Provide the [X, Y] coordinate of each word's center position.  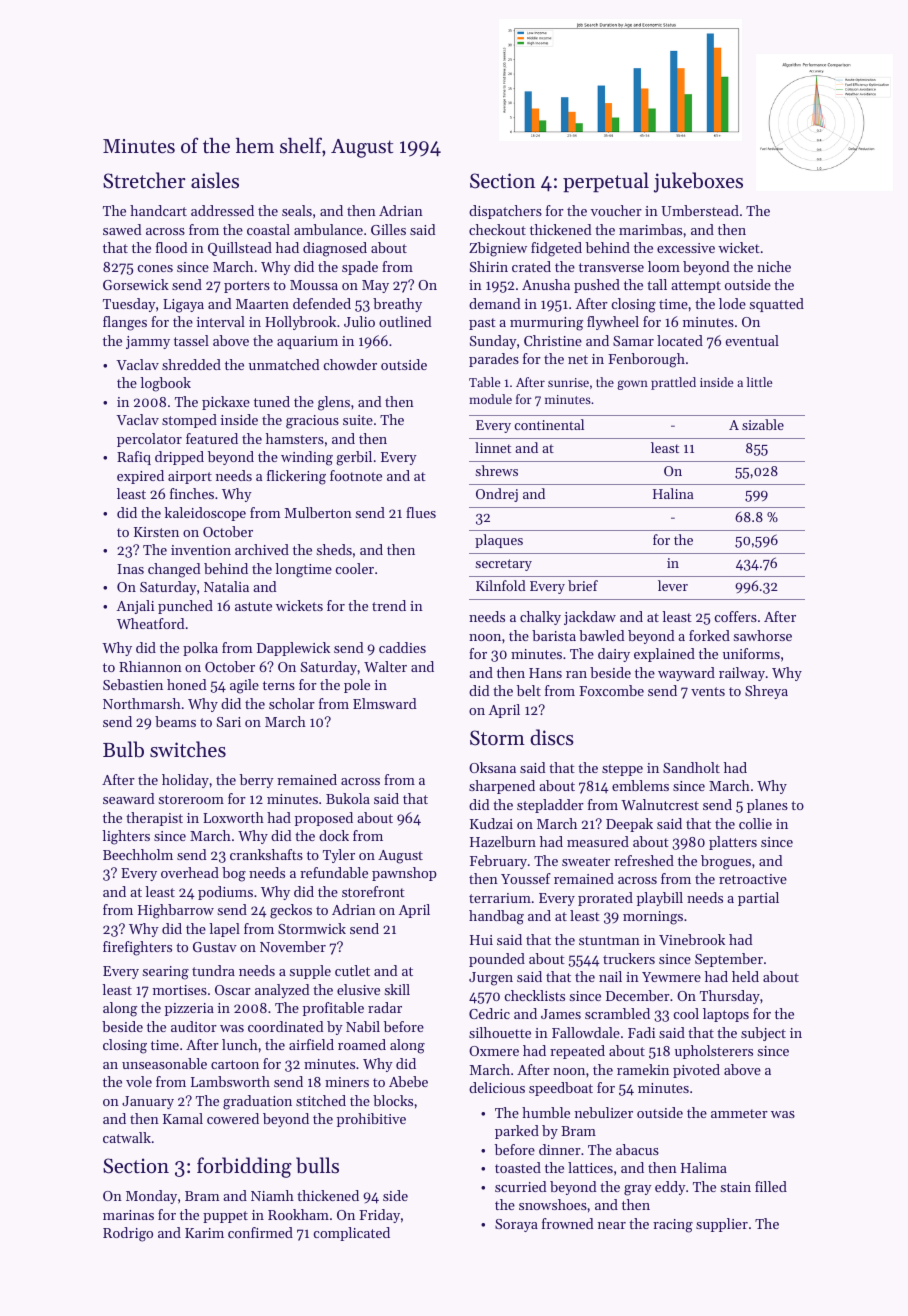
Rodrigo [128, 1234]
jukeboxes [698, 182]
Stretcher [144, 180]
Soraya [516, 1225]
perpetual [606, 182]
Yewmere [671, 977]
